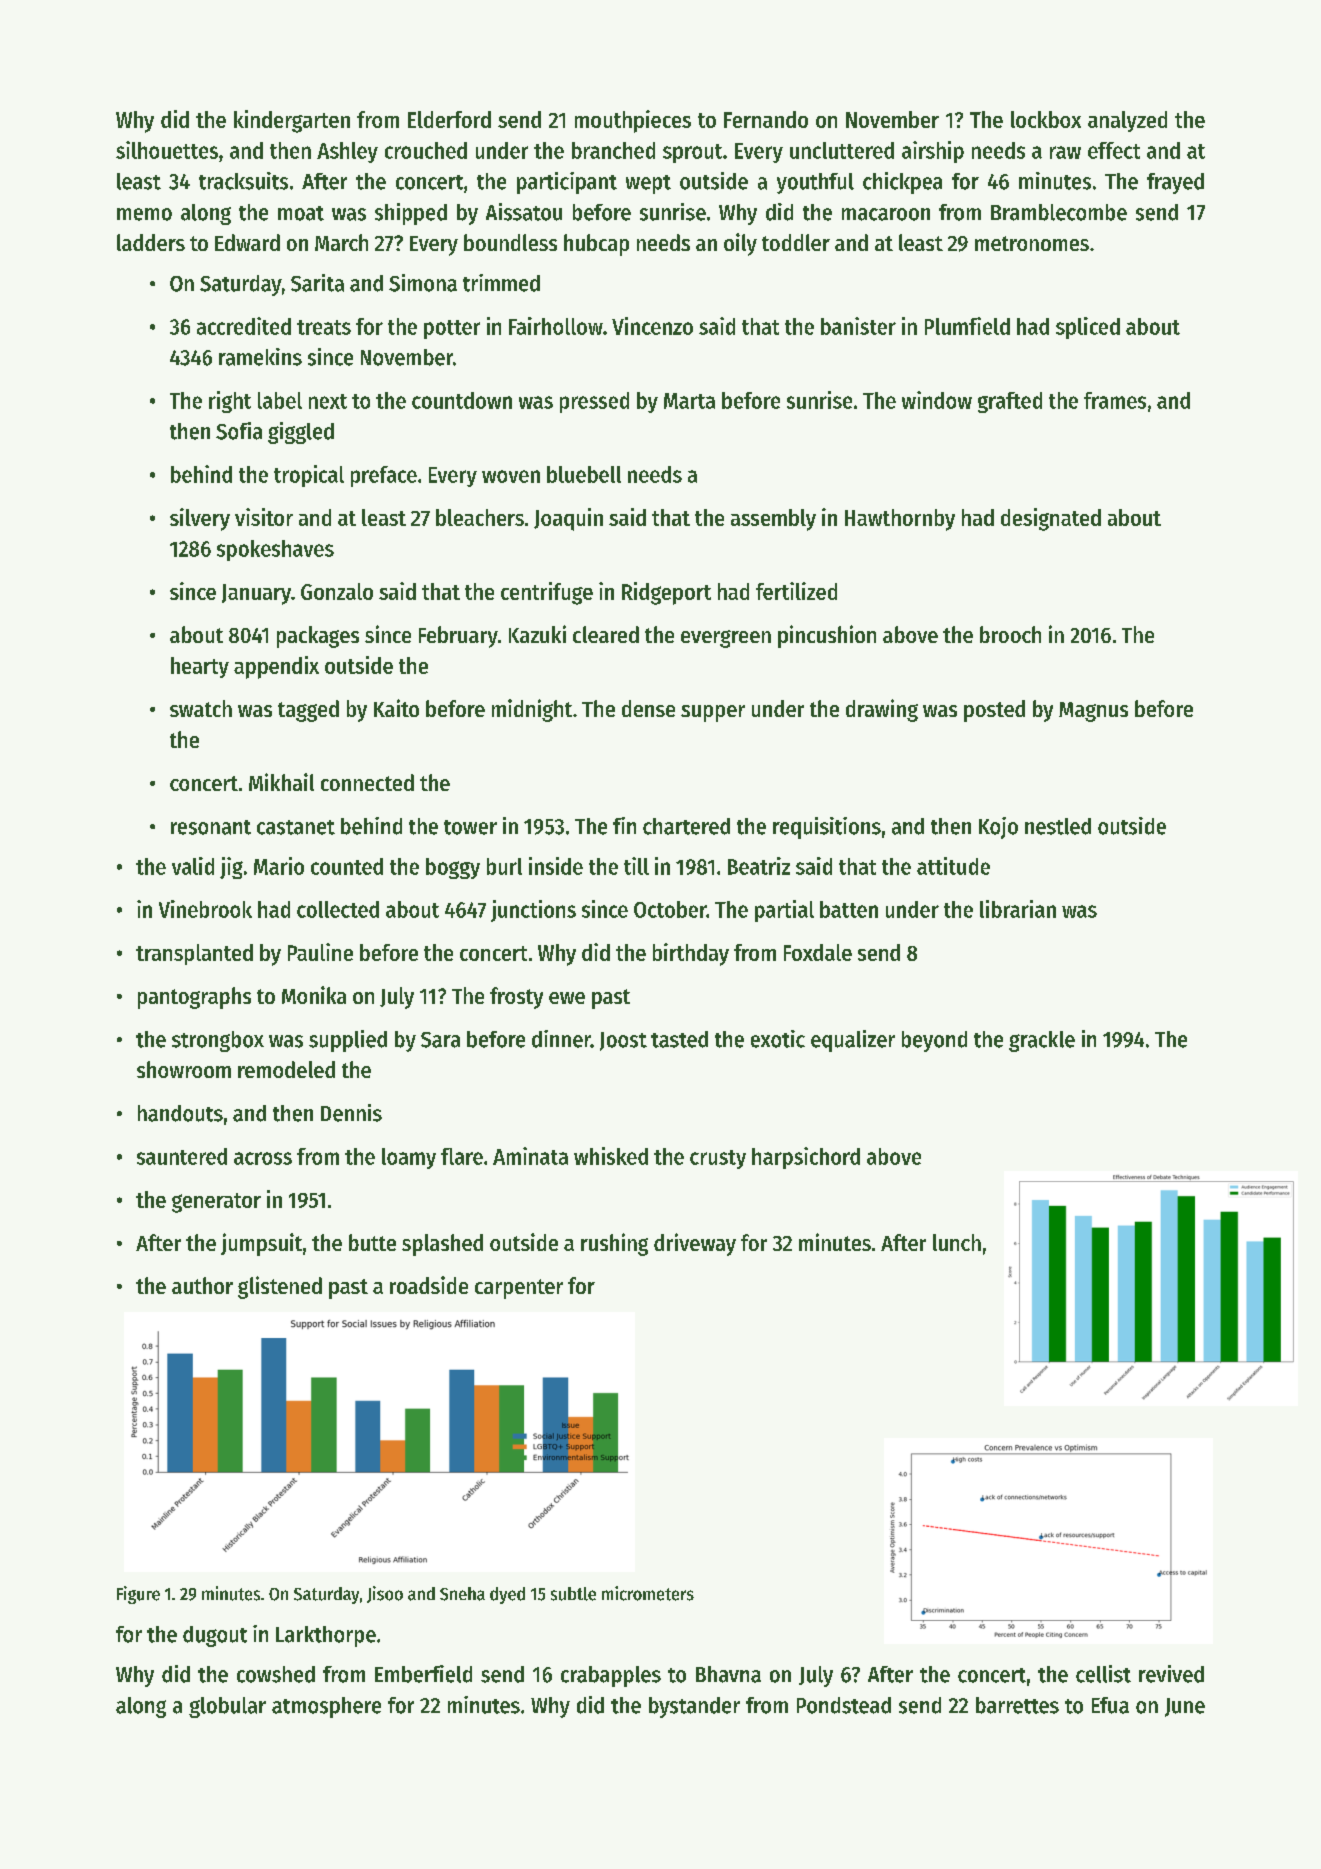 This screenshot has width=1321, height=1869. I want to click on grafted, so click(1010, 402).
